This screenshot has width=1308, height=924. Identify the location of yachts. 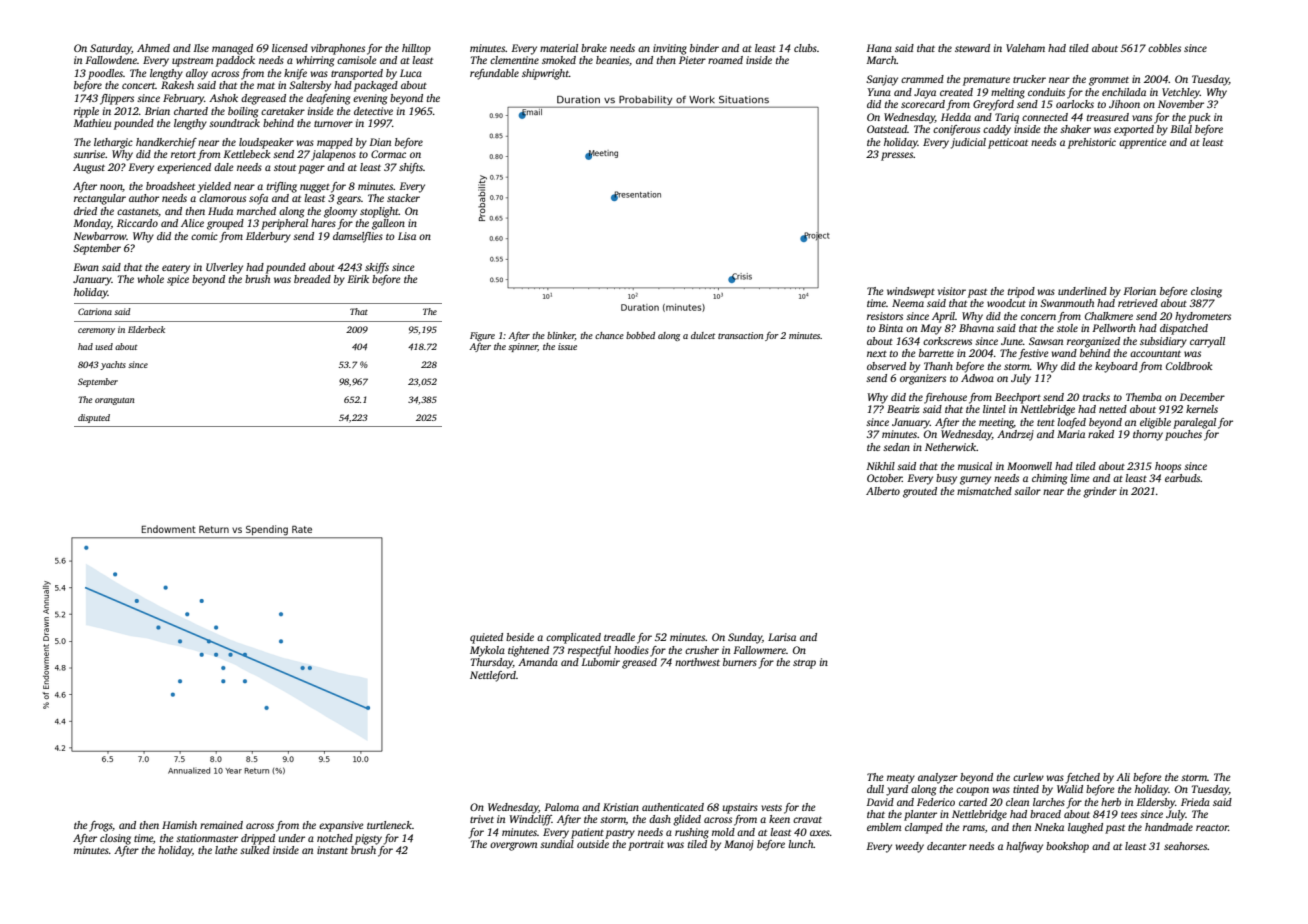
(113, 365).
